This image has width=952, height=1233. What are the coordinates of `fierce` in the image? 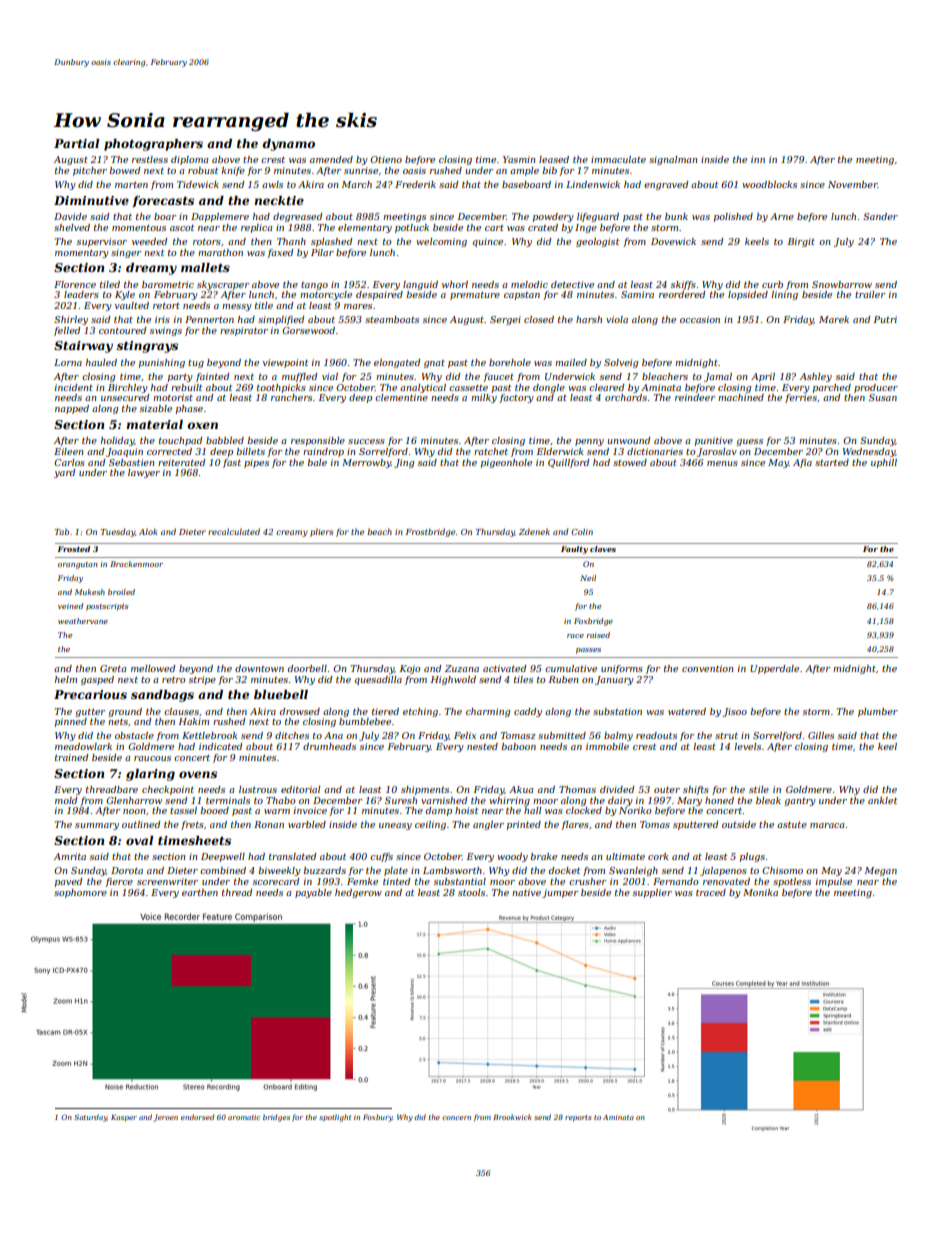 It's located at (119, 882).
